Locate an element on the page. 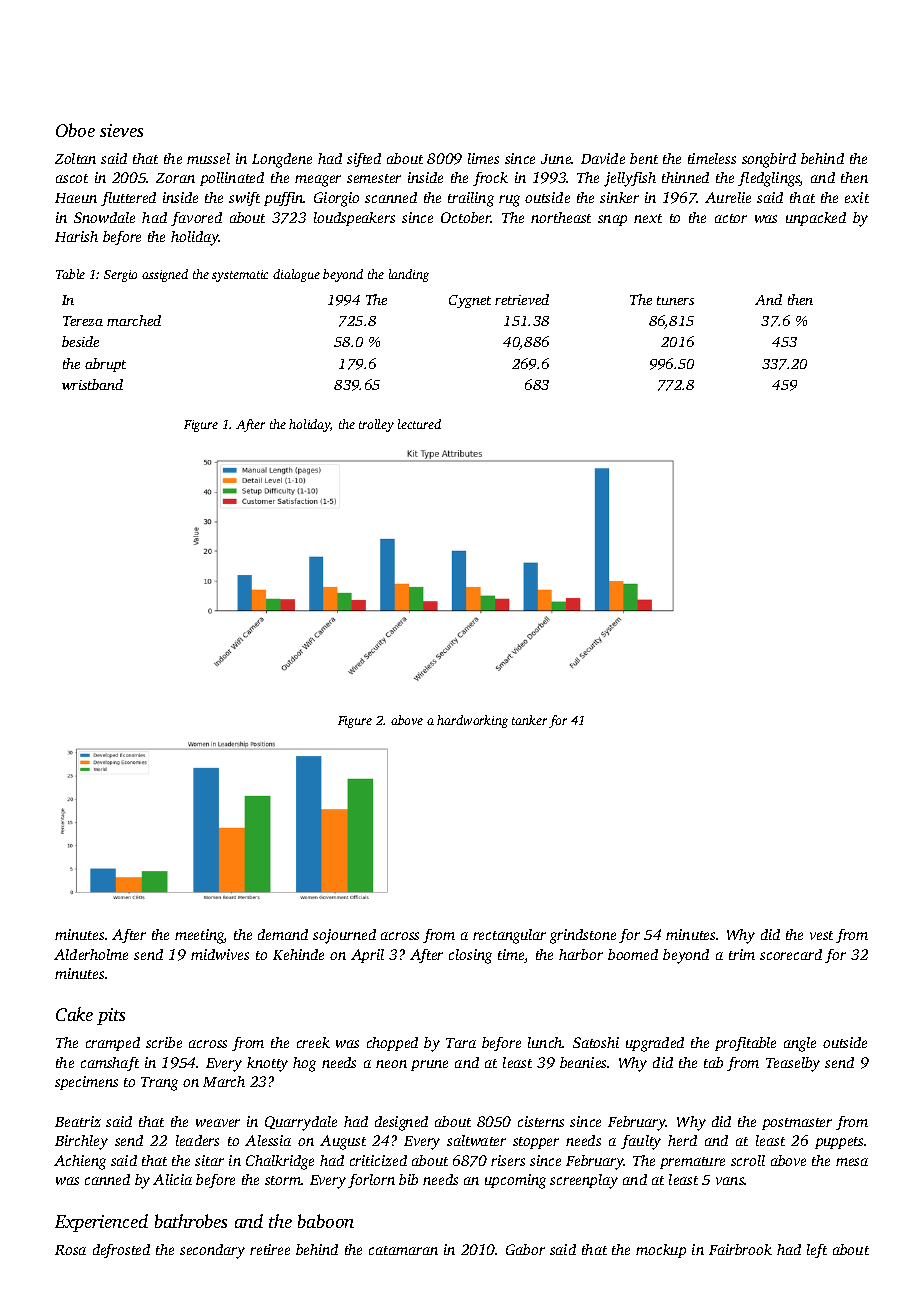  assigned is located at coordinates (165, 275).
